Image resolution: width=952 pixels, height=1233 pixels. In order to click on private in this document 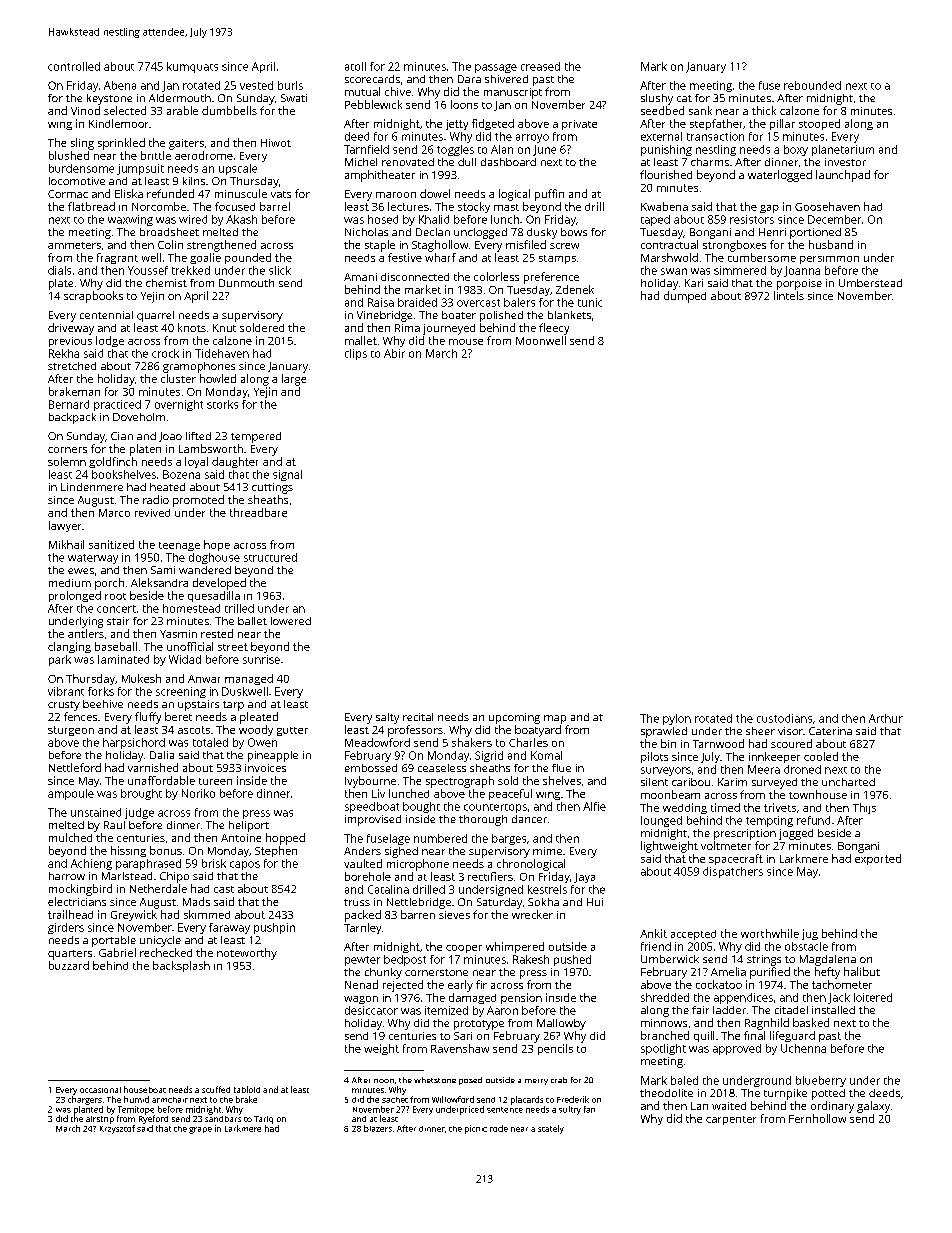, I will do `click(579, 125)`.
